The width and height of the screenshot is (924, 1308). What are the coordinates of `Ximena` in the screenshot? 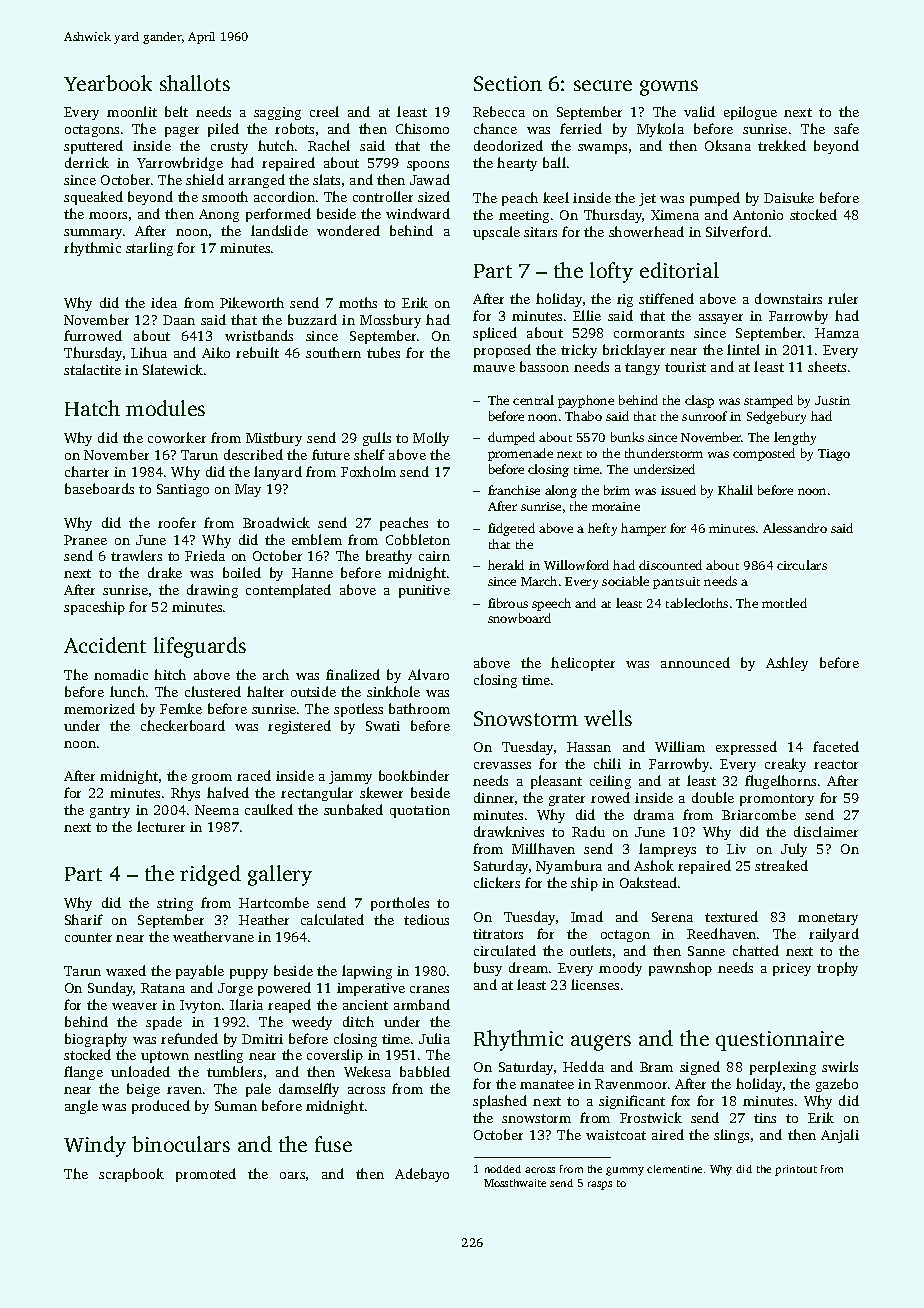 It's located at (675, 215).
